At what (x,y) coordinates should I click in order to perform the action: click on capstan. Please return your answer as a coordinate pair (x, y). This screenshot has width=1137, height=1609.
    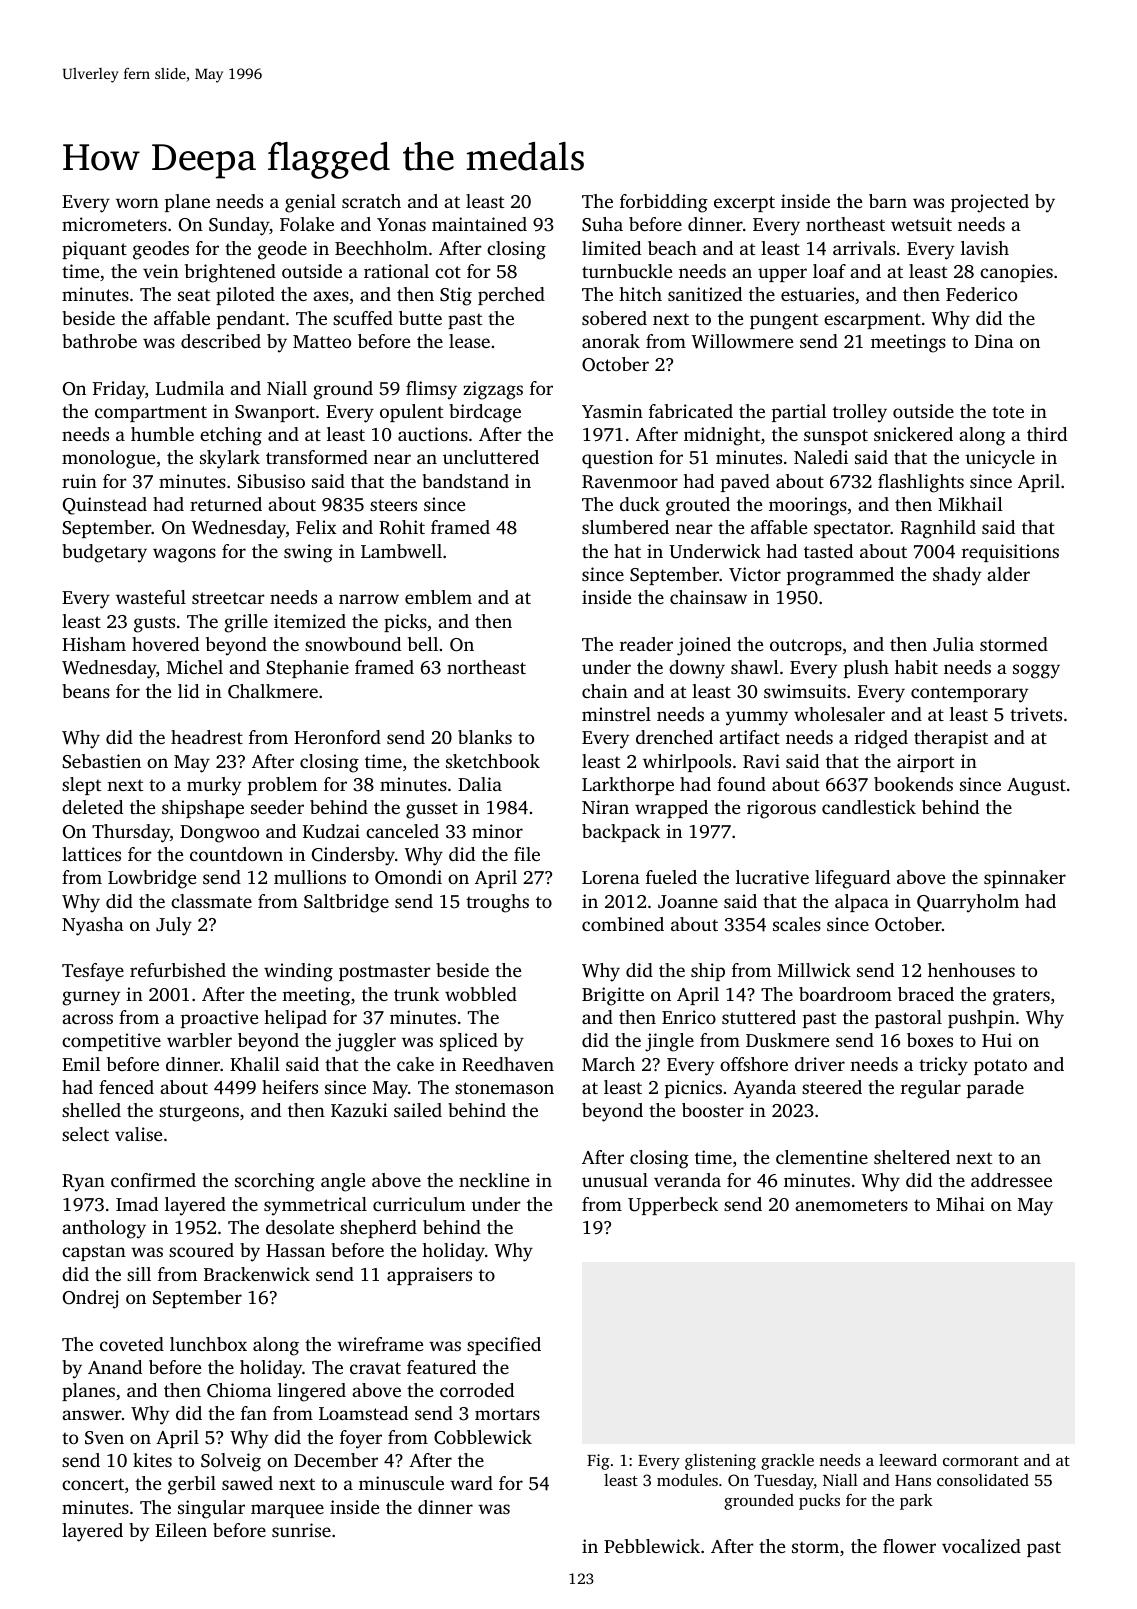
    Looking at the image, I should click on (94, 1253).
